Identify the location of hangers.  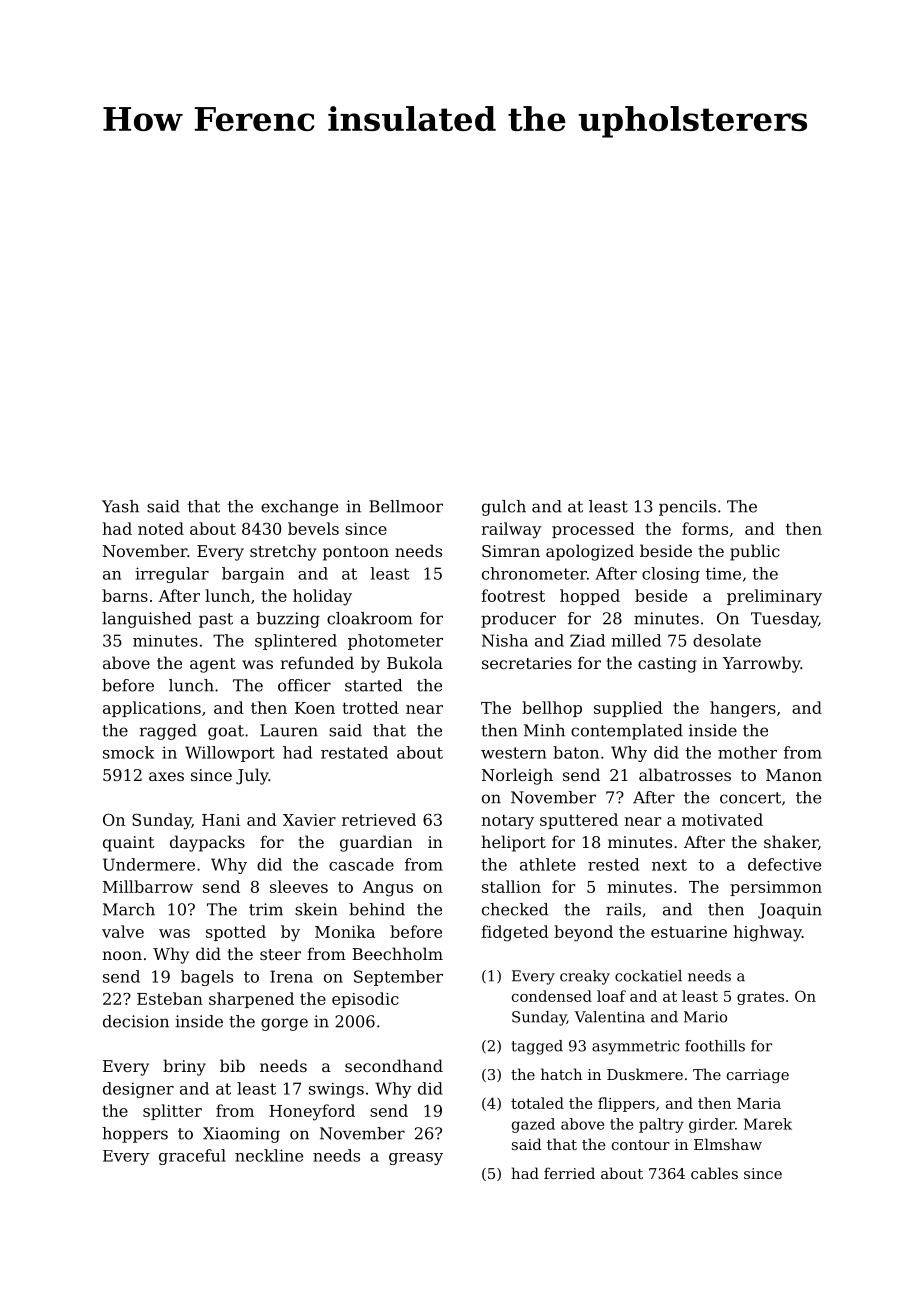
(743, 709).
